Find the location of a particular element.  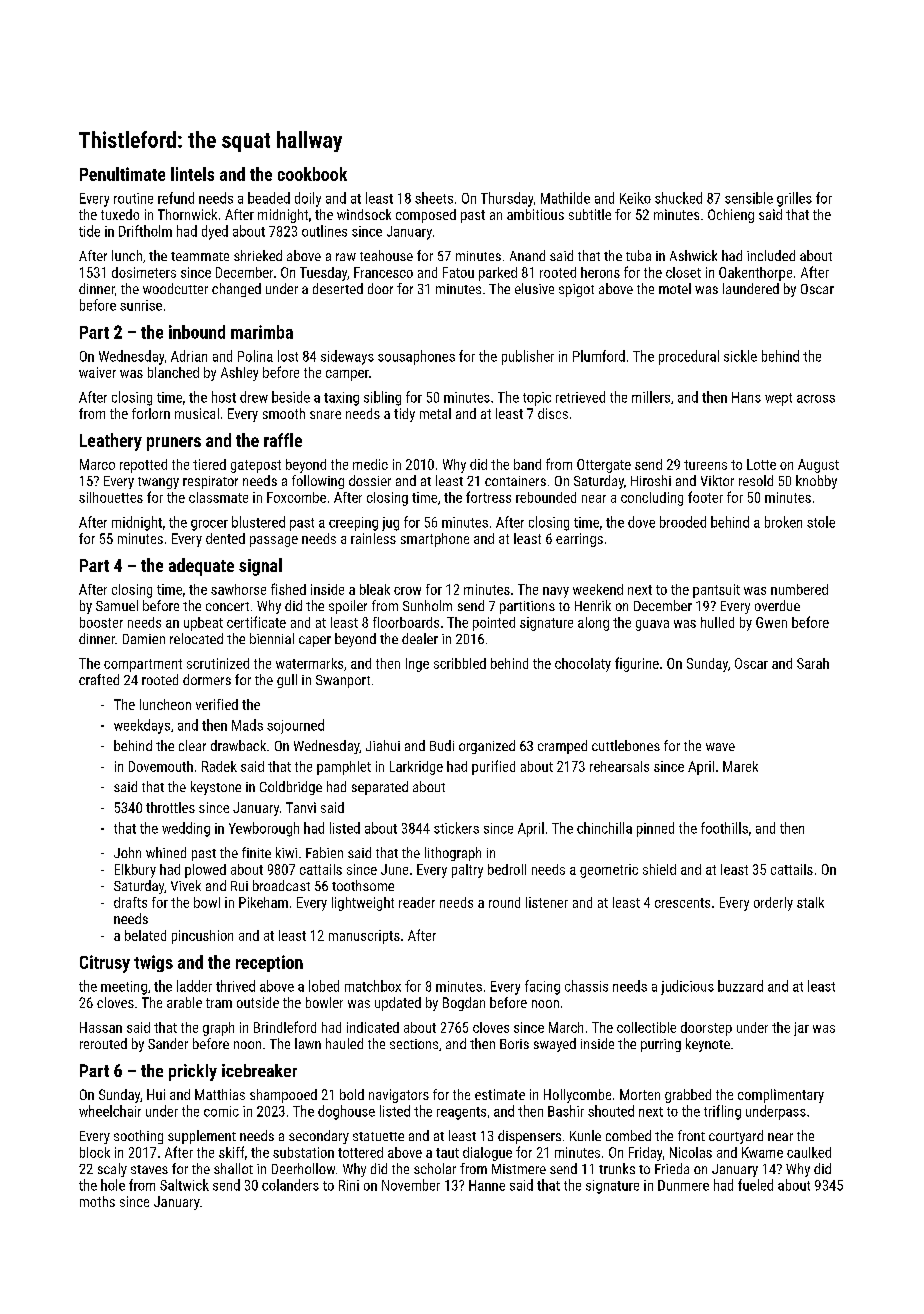

shucked is located at coordinates (678, 198).
